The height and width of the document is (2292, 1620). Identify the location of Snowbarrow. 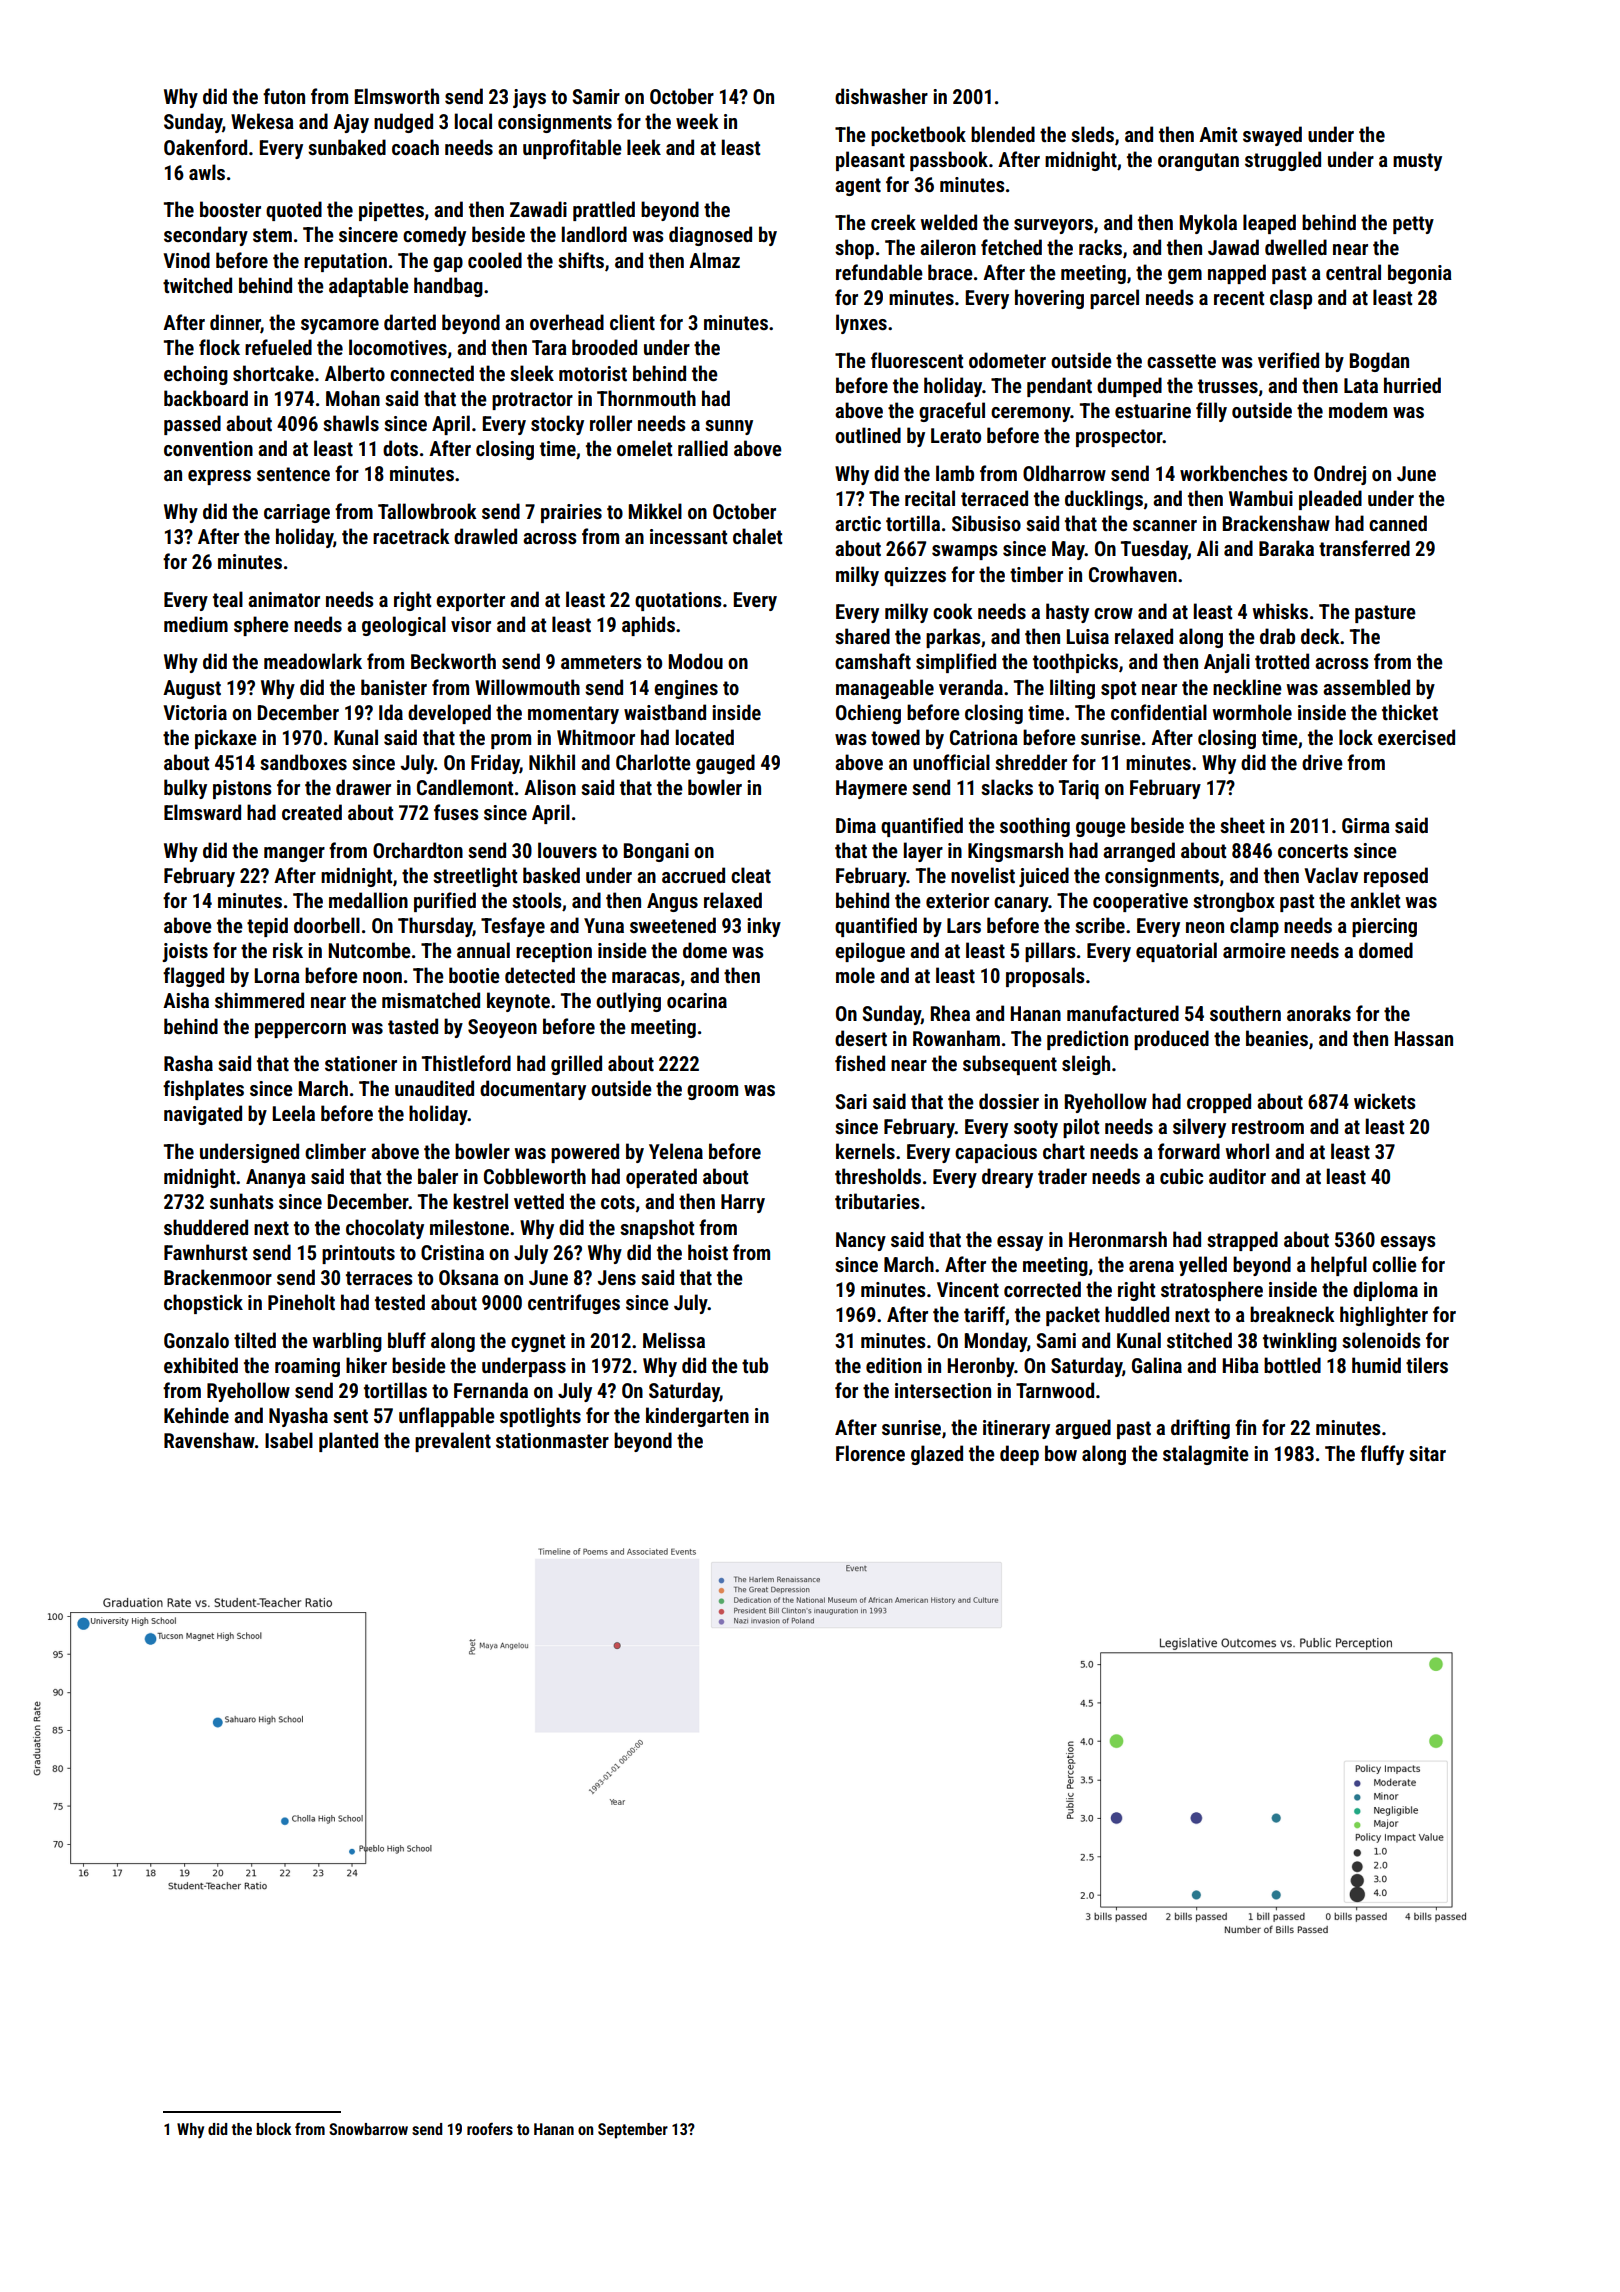
(368, 2129).
